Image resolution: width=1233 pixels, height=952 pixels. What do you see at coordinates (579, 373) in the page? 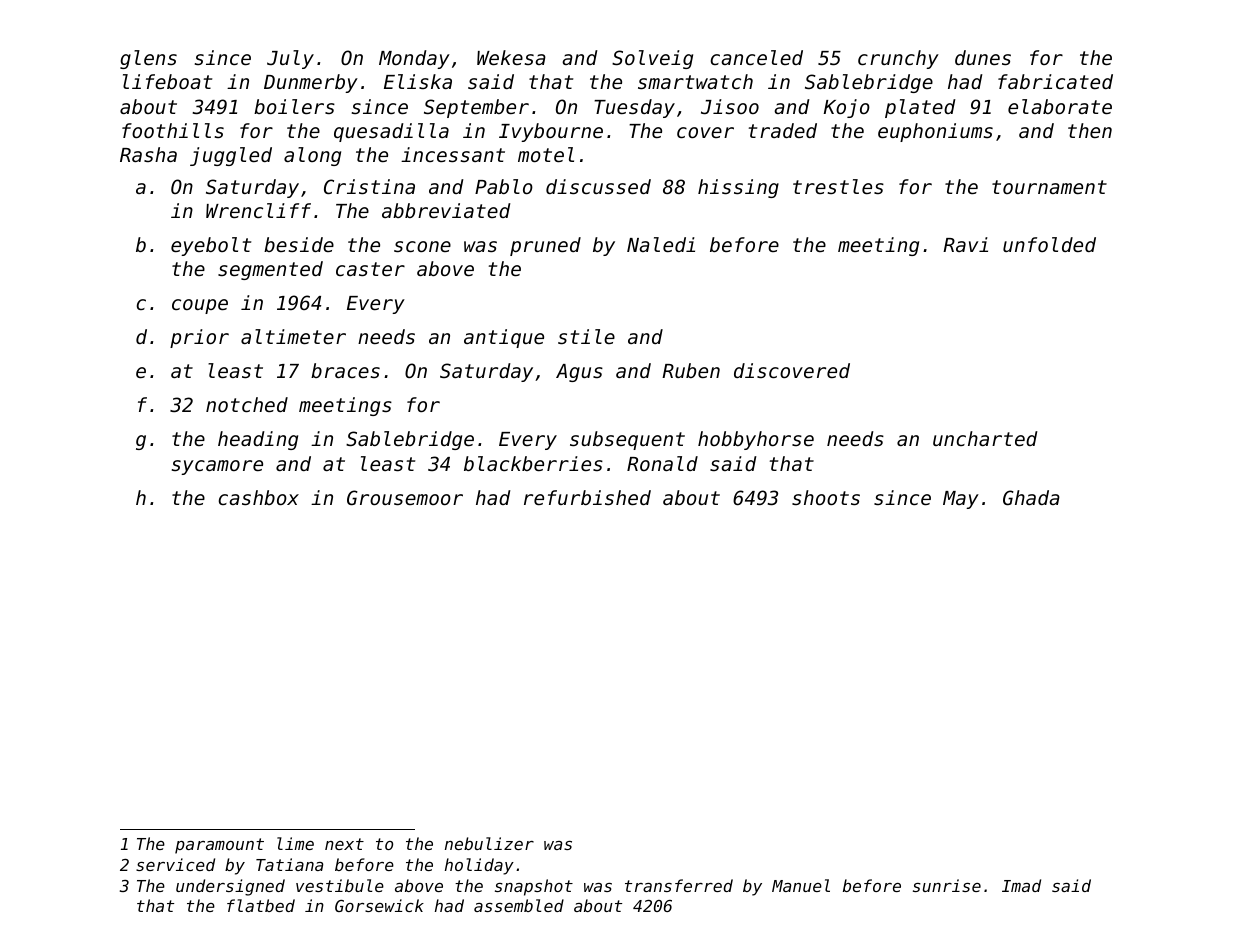
I see `Agus` at bounding box center [579, 373].
